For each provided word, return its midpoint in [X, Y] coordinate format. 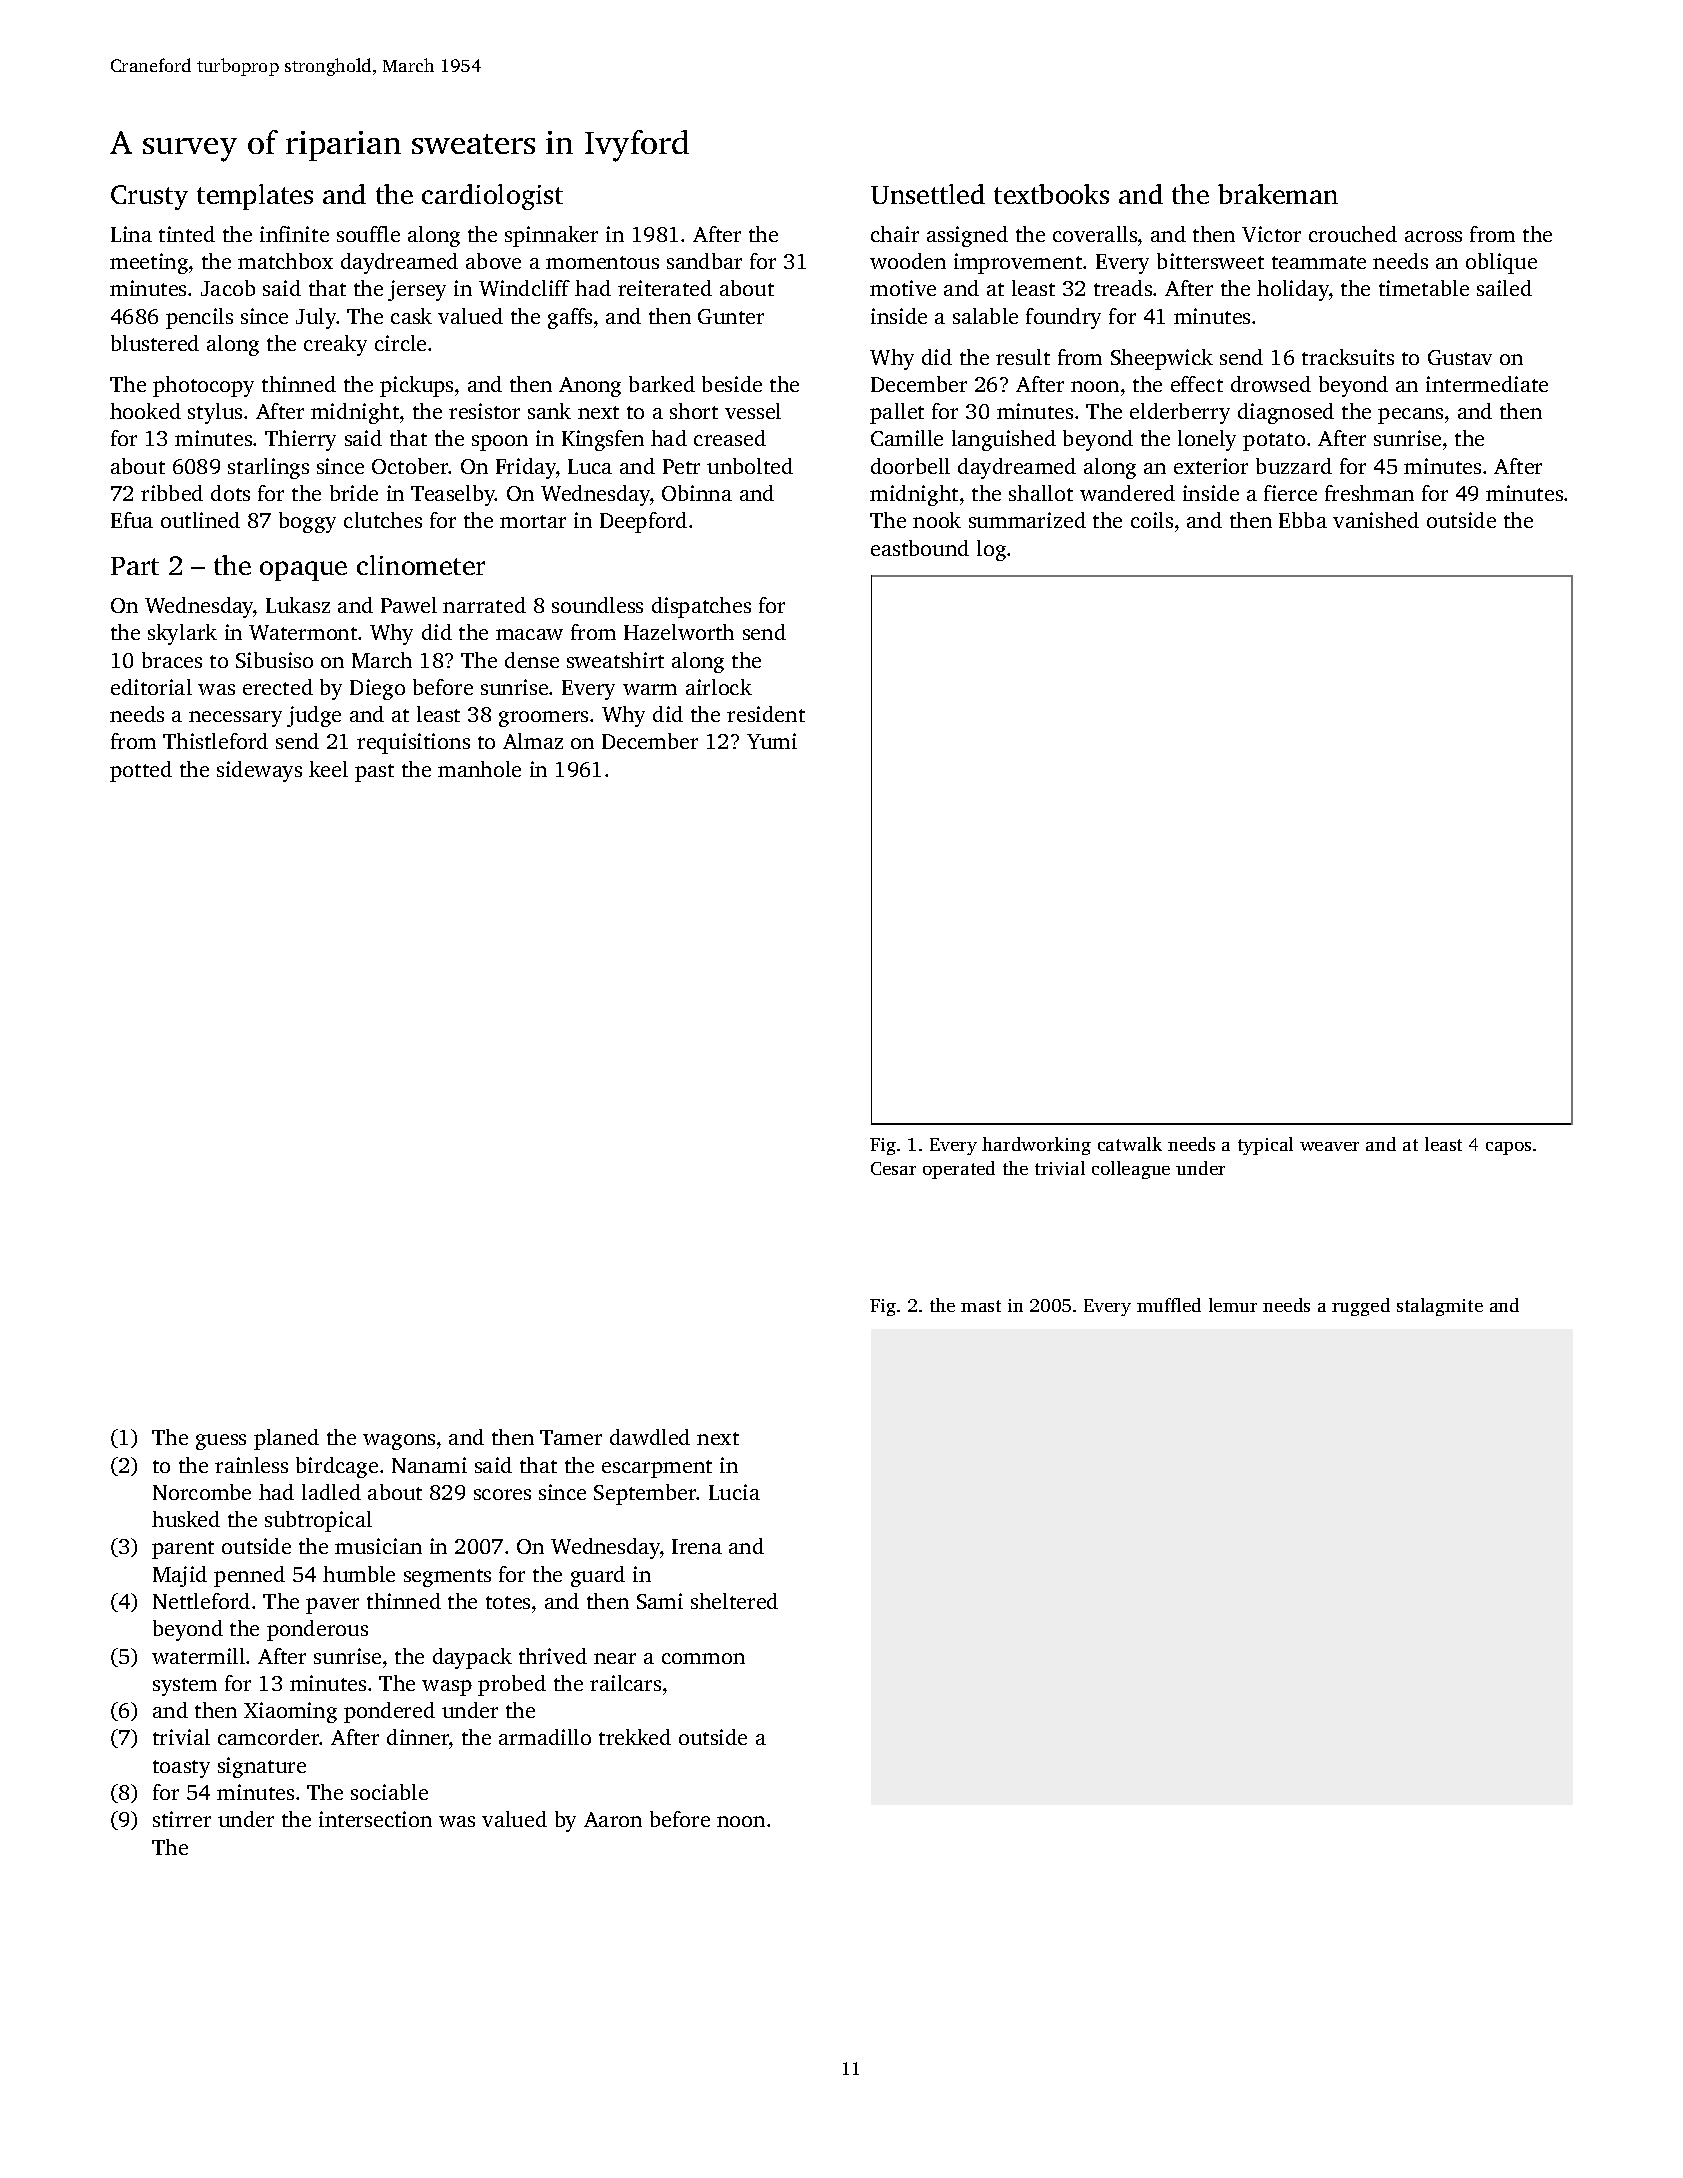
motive [903, 288]
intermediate [1487, 384]
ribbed [172, 493]
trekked [635, 1737]
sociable [389, 1792]
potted [141, 771]
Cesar [893, 1168]
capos [1508, 1148]
